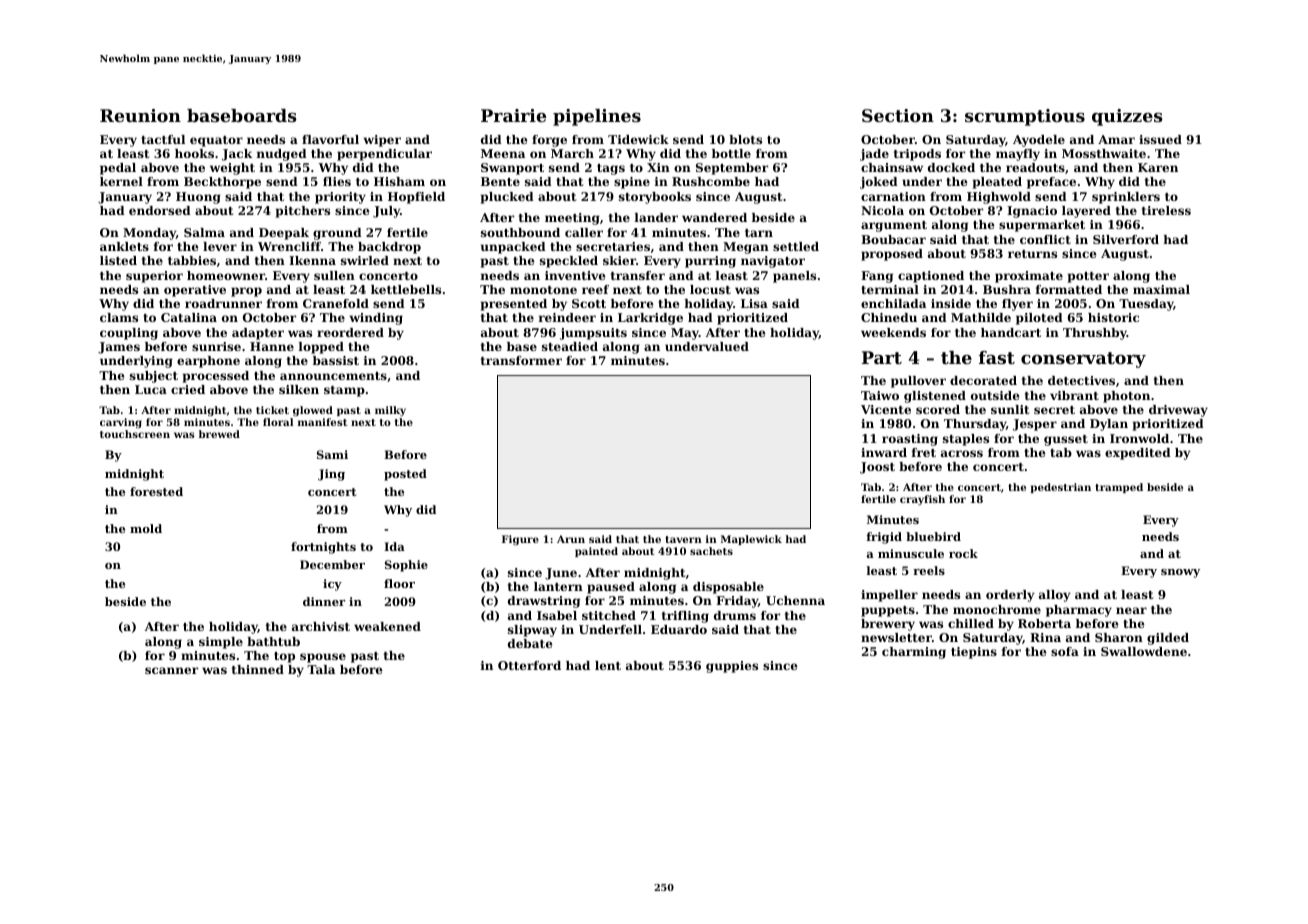  I want to click on mold, so click(146, 528).
